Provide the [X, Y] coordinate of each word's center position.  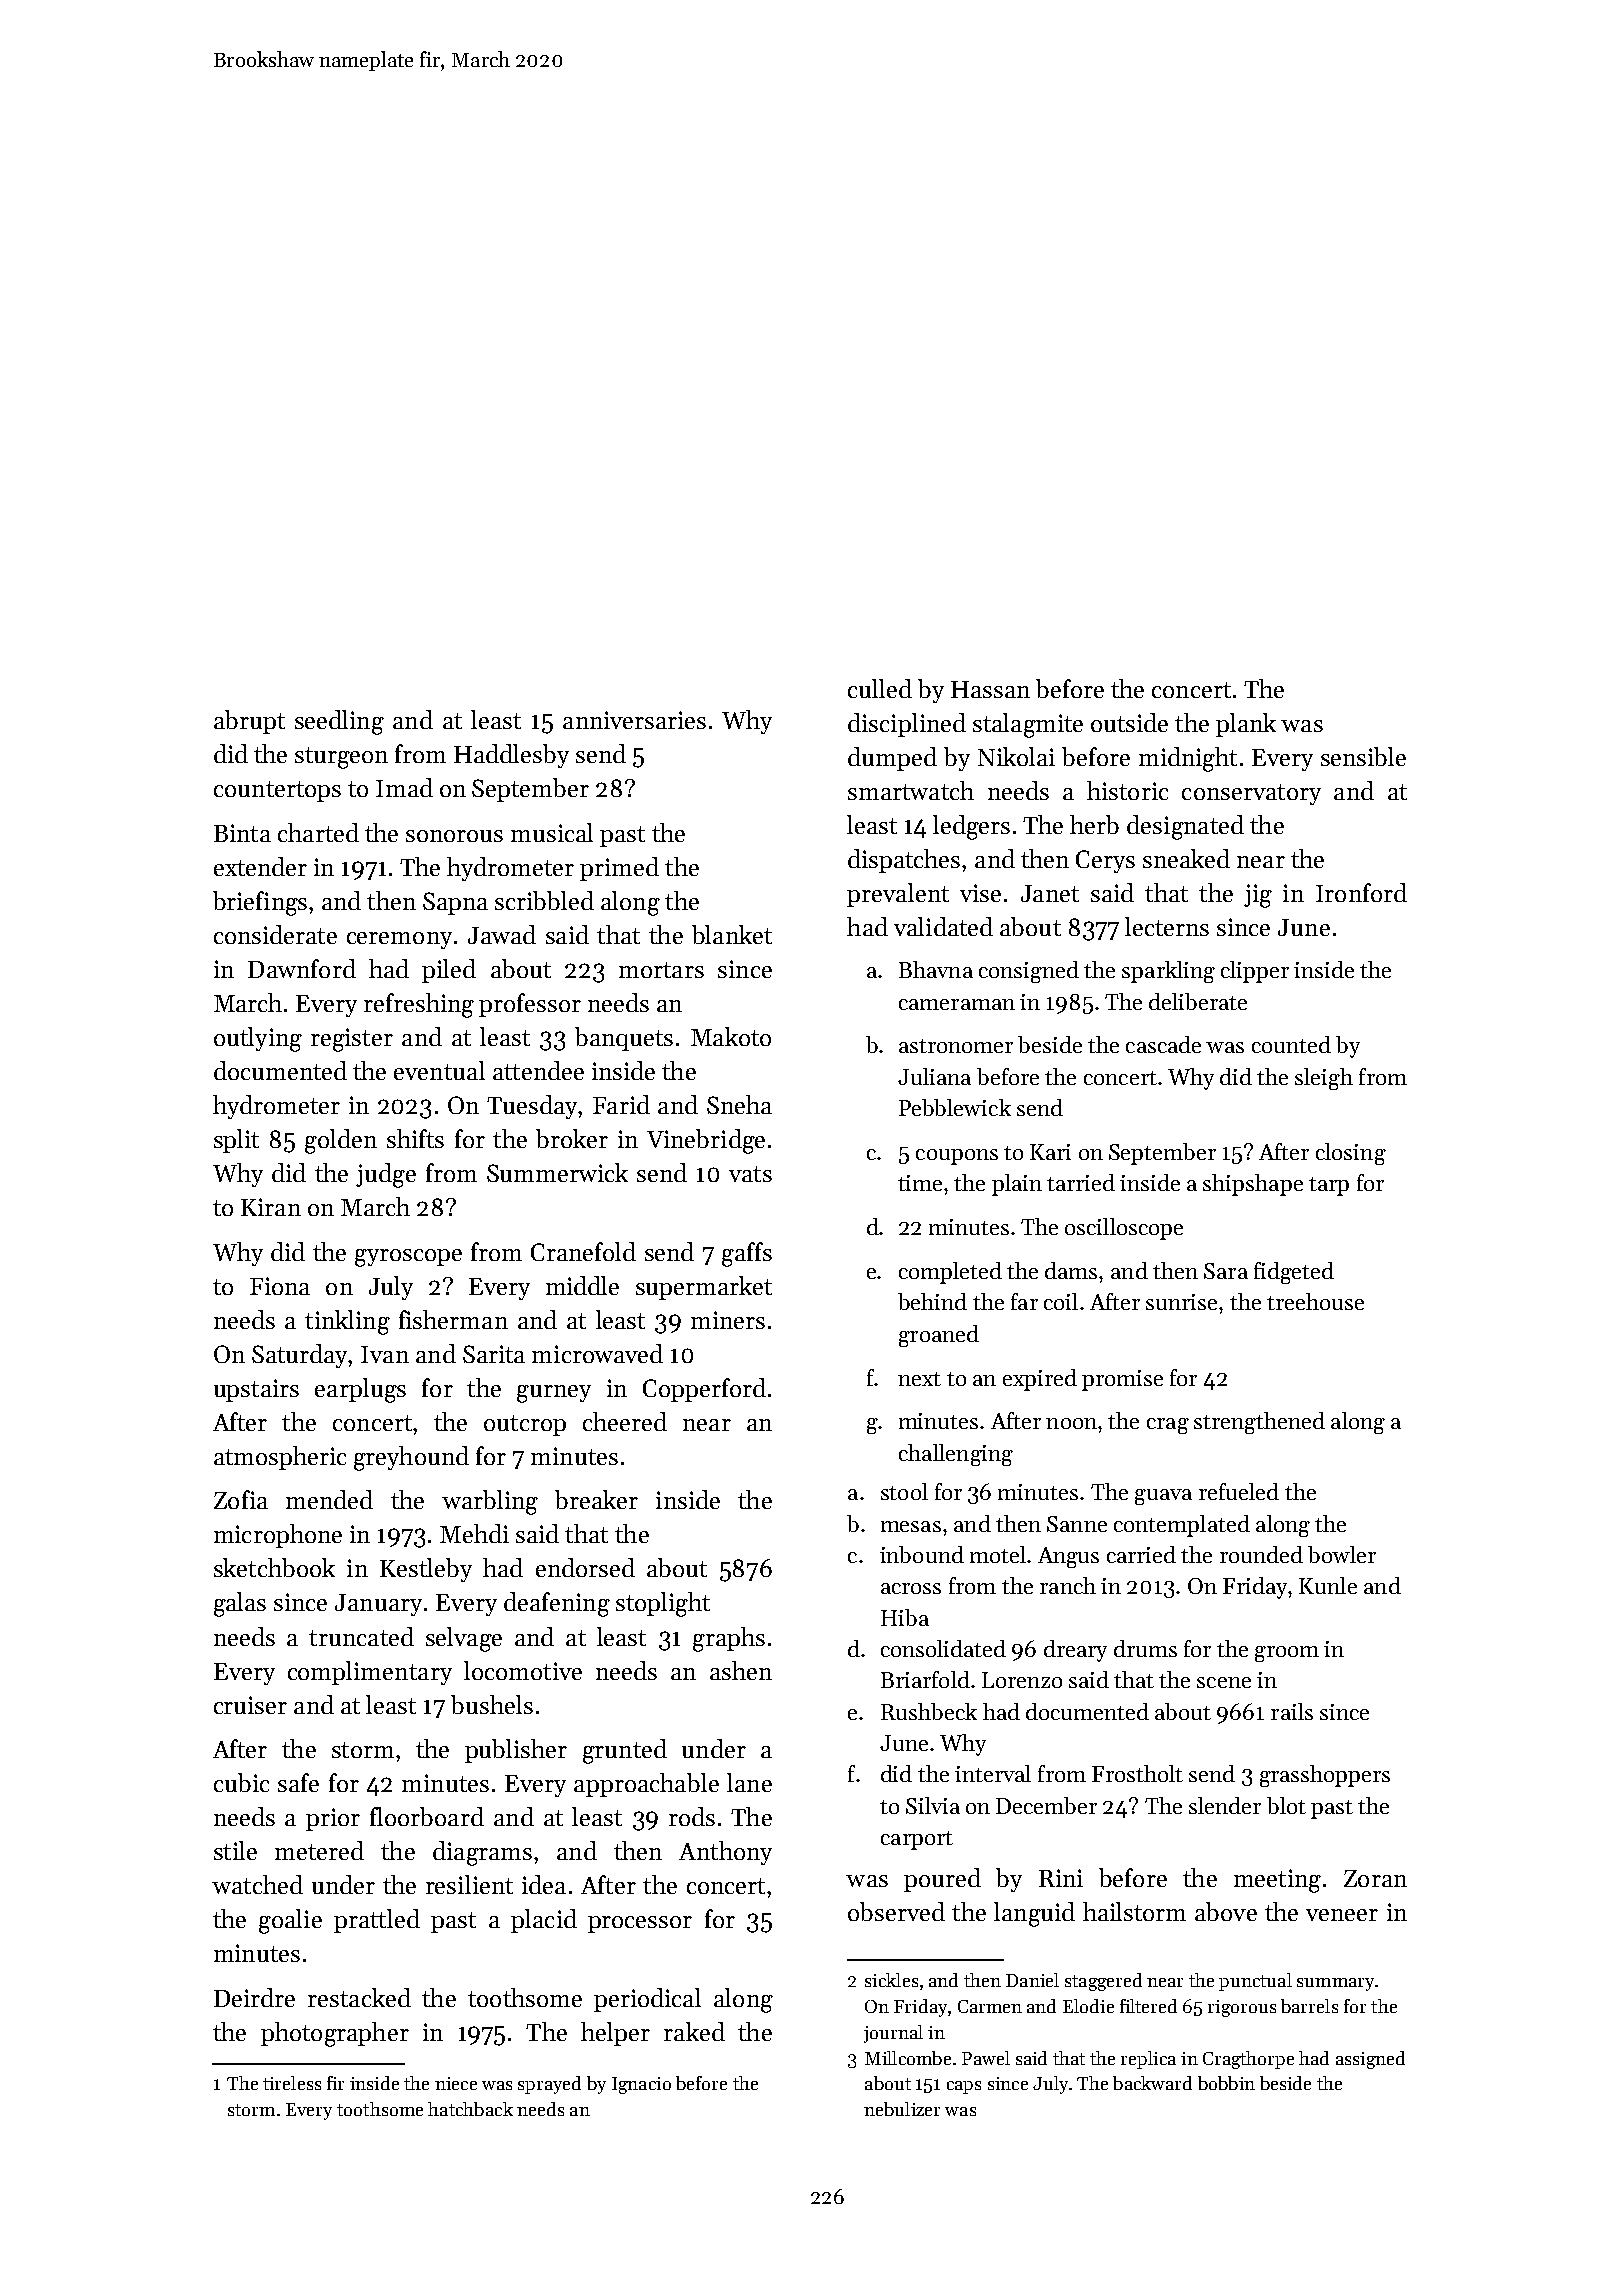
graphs [729, 1639]
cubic [241, 1782]
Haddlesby [511, 756]
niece [456, 2083]
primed [619, 869]
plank [1246, 725]
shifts [415, 1138]
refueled [1239, 1491]
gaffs [747, 1254]
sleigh [1324, 1079]
